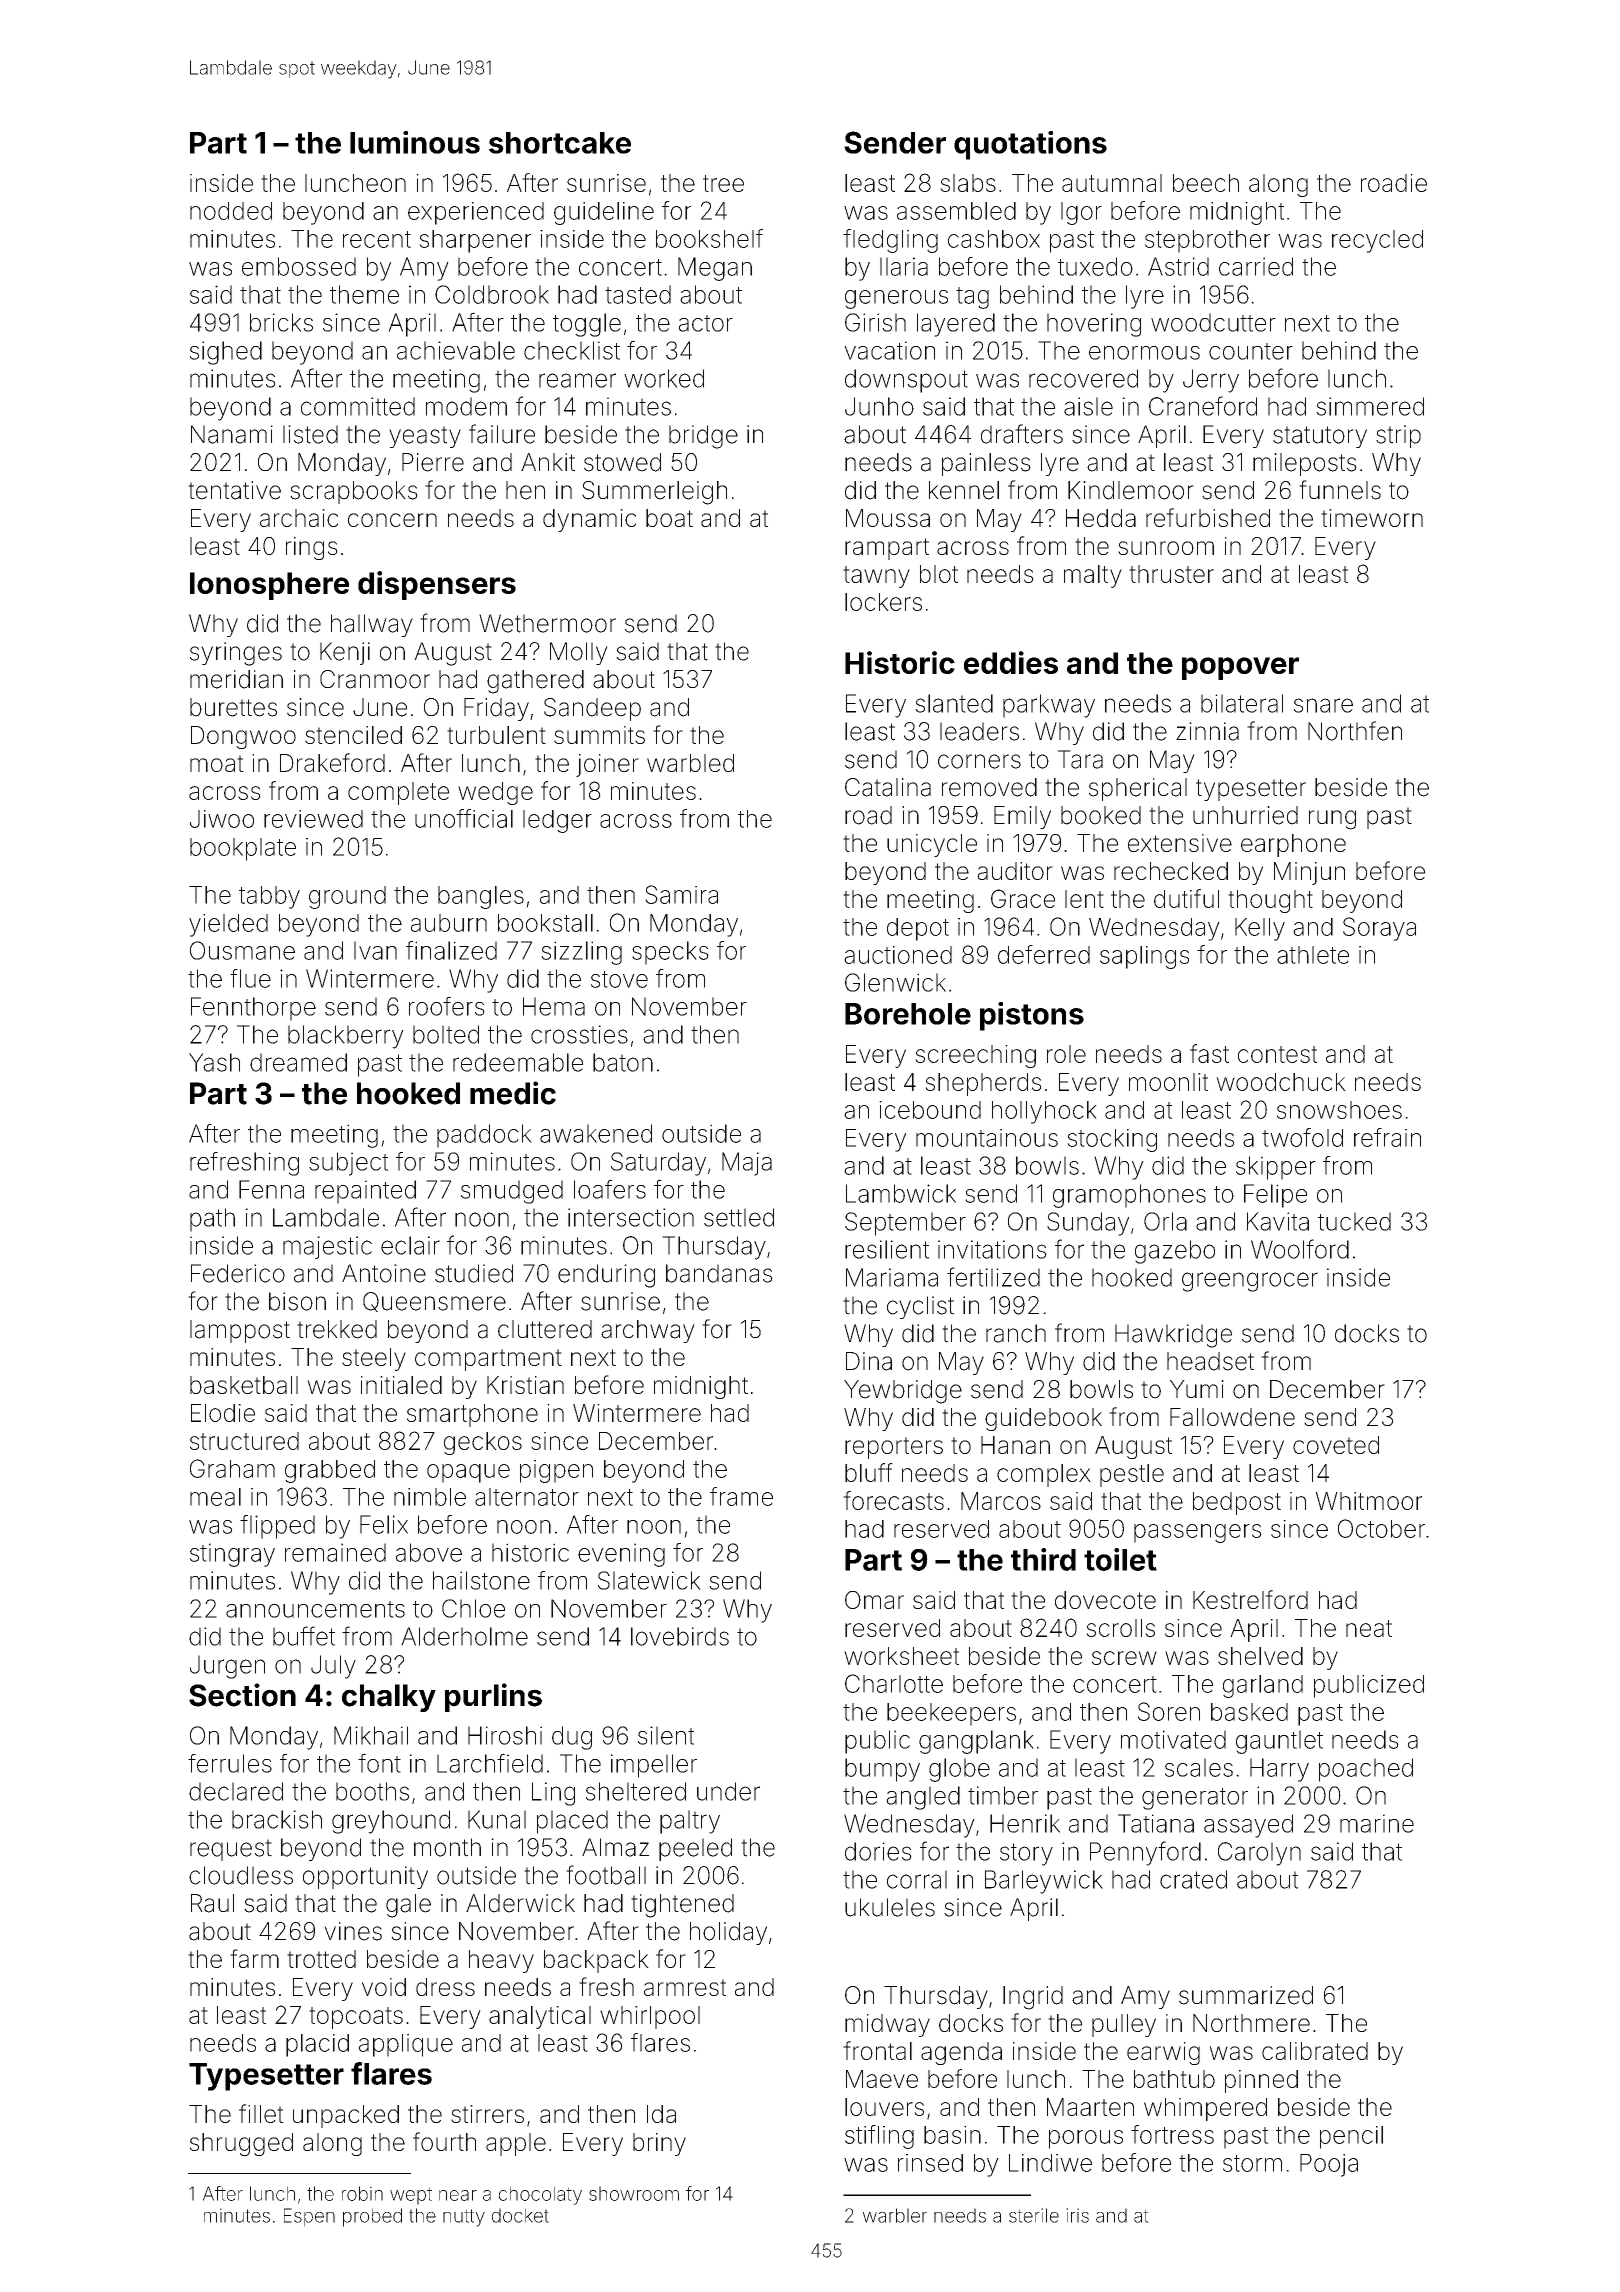  Describe the element at coordinates (232, 1555) in the document. I see `stingray` at that location.
